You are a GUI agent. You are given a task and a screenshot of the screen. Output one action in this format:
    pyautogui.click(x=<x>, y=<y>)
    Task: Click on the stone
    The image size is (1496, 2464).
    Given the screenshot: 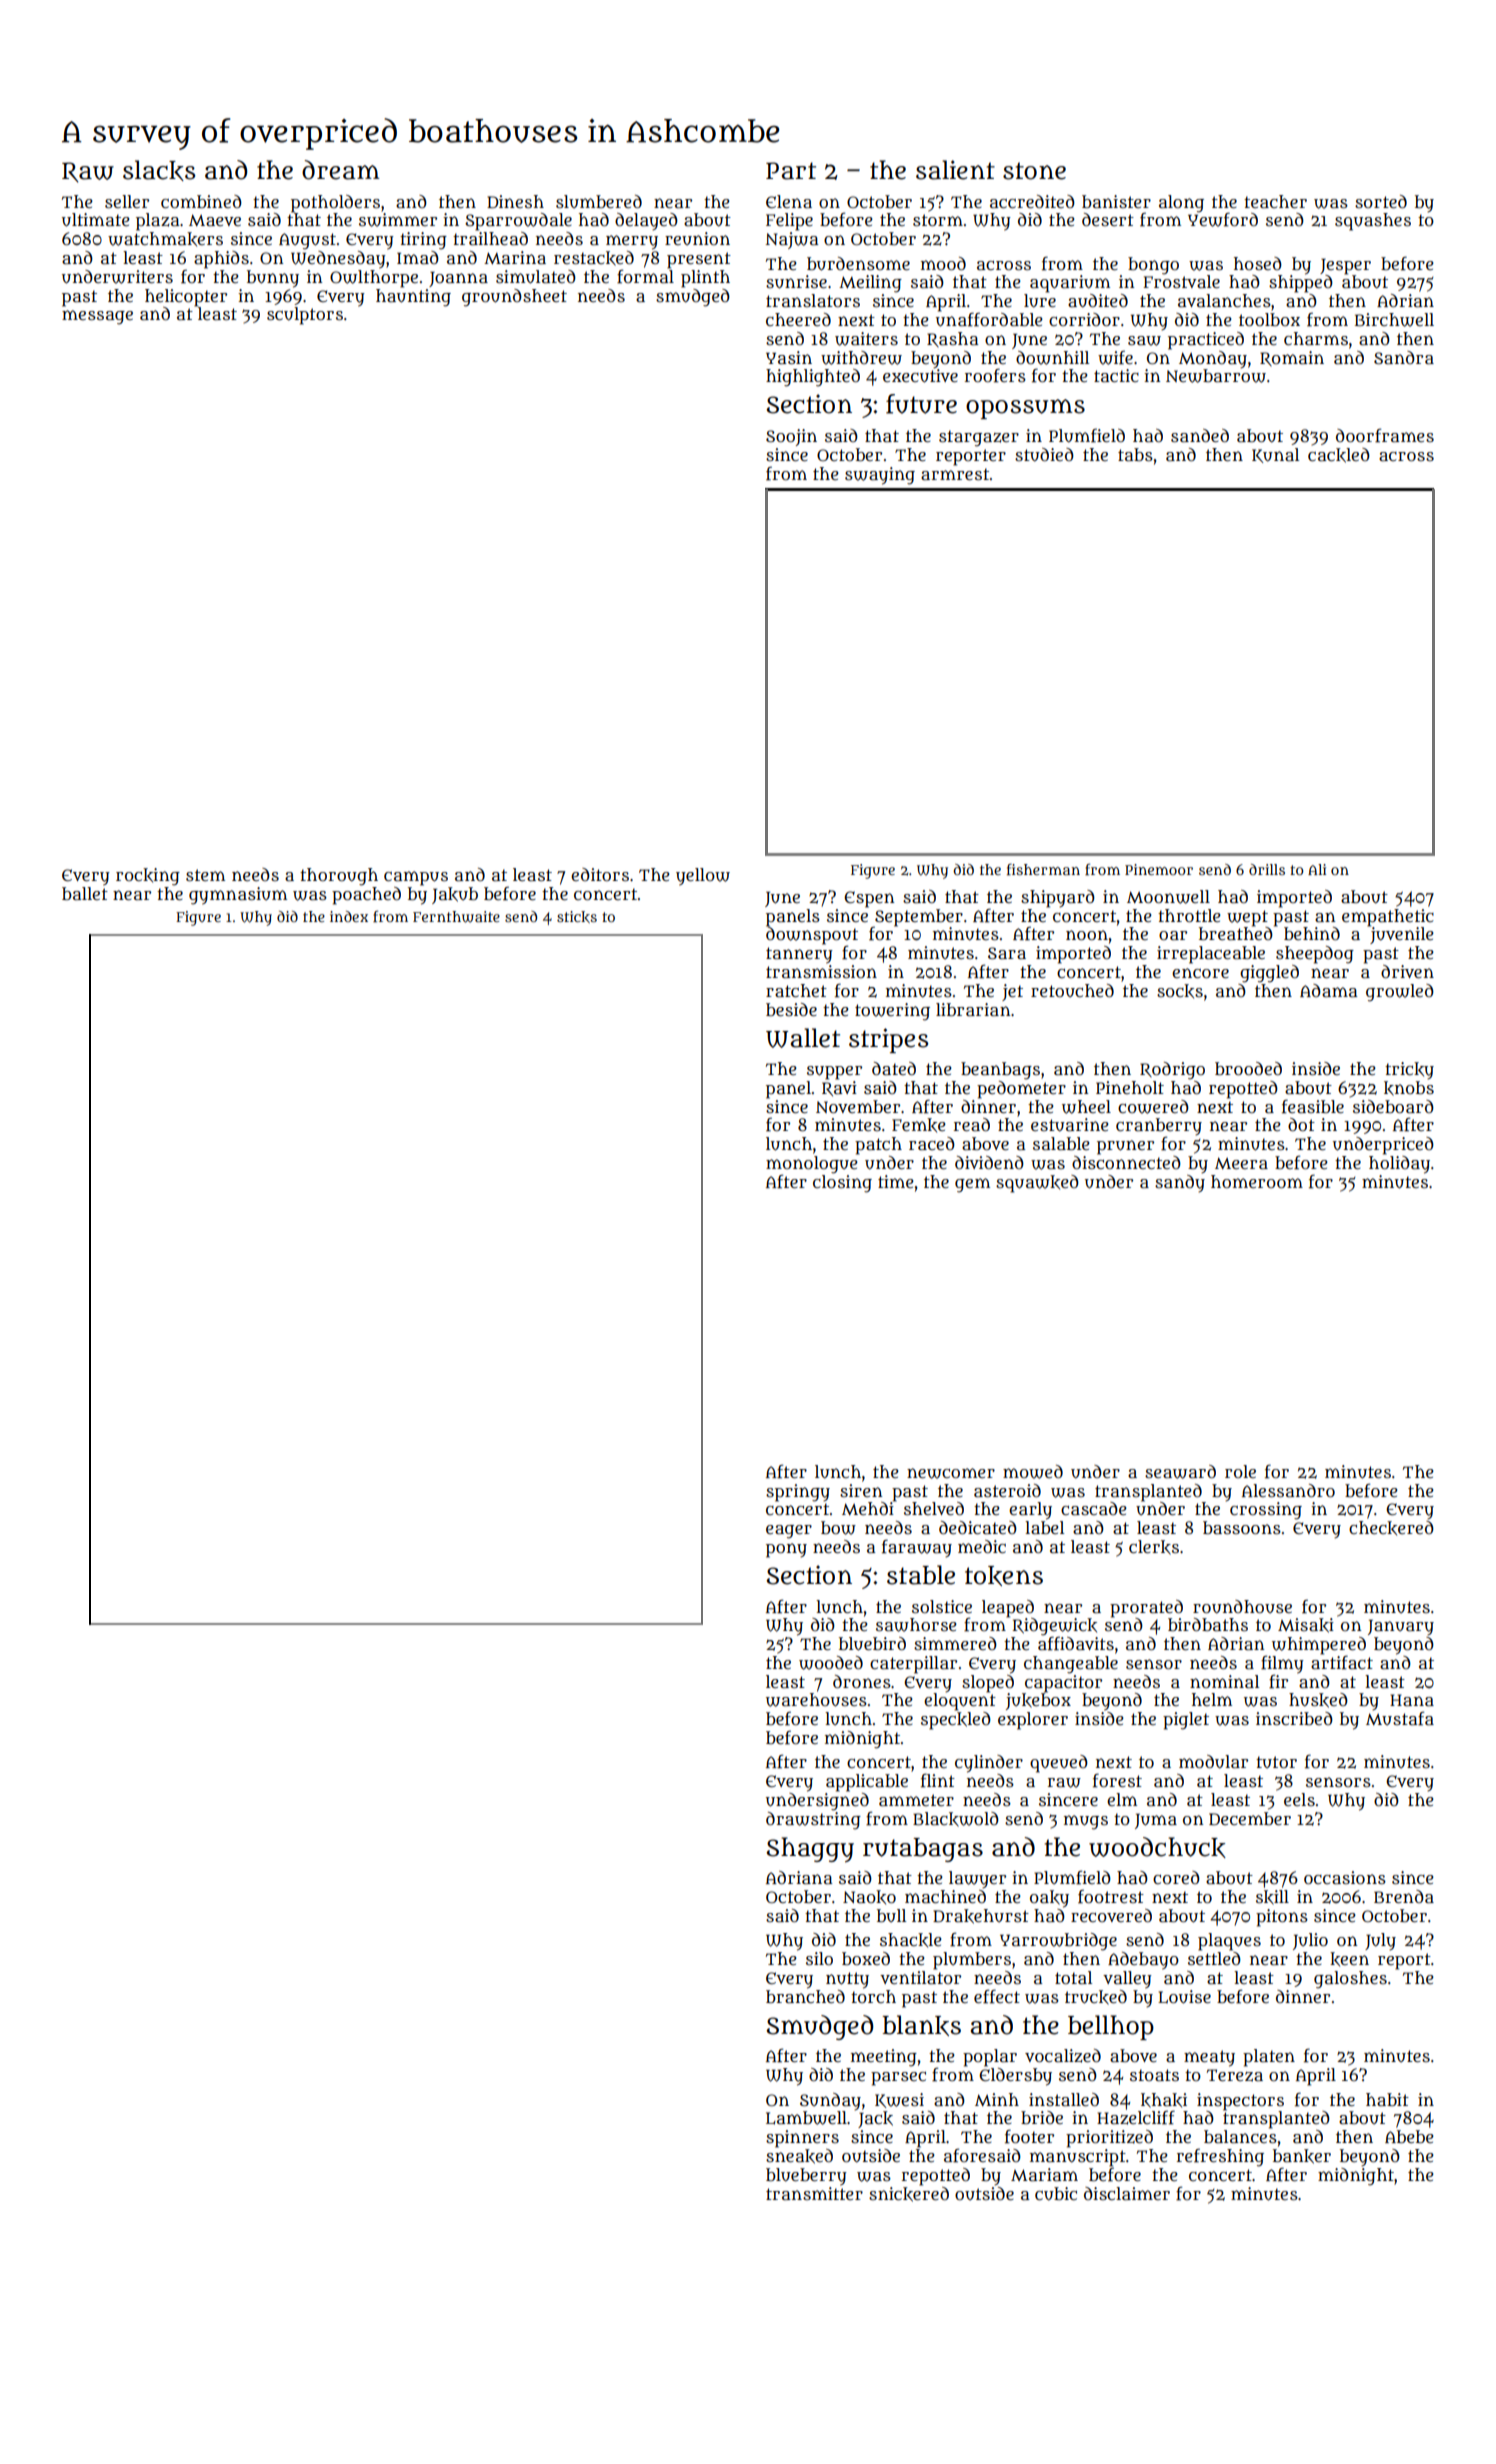 What is the action you would take?
    pyautogui.click(x=1034, y=171)
